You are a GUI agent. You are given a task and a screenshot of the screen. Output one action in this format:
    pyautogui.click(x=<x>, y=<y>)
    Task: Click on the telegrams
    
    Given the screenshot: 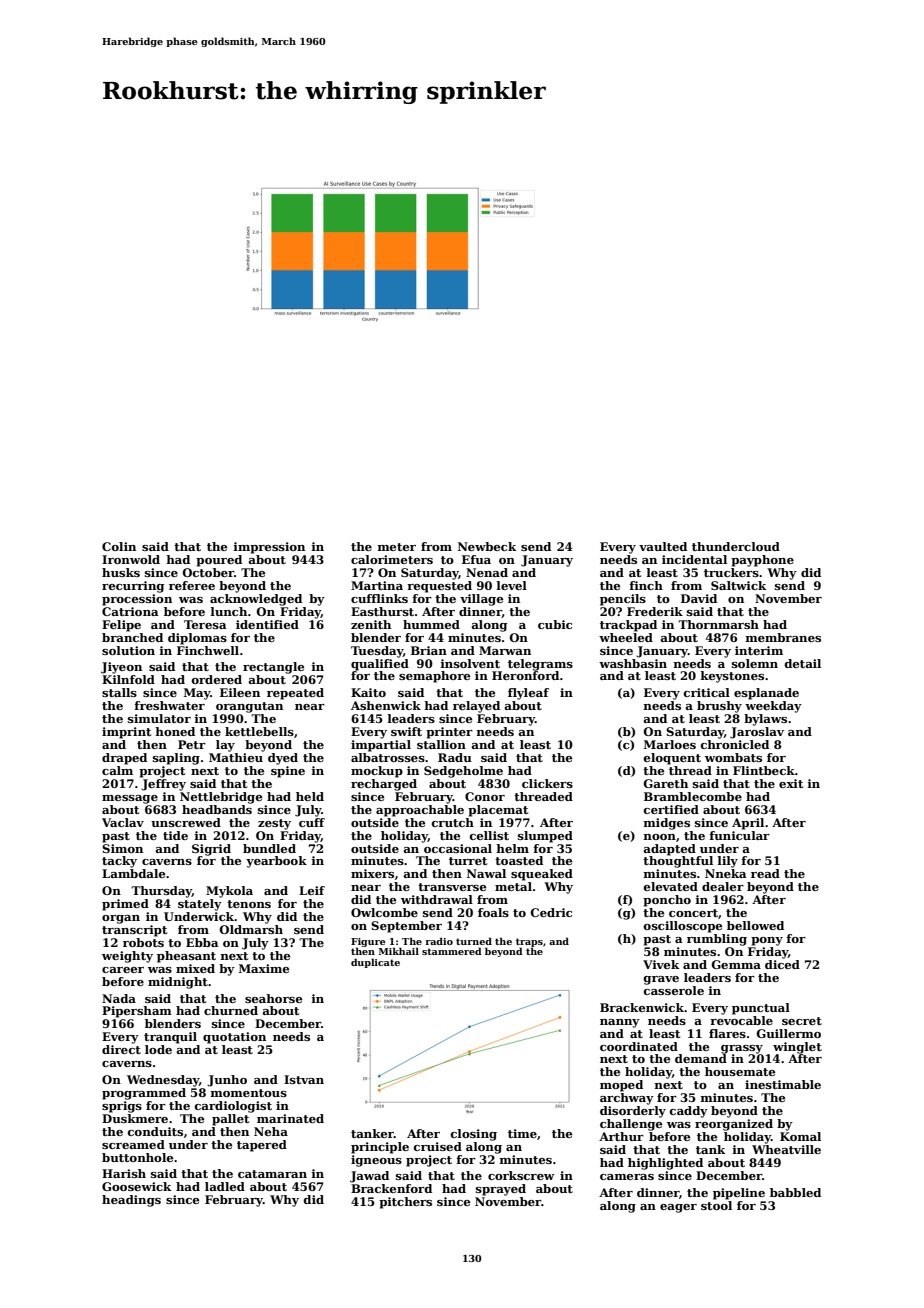 What is the action you would take?
    pyautogui.click(x=540, y=665)
